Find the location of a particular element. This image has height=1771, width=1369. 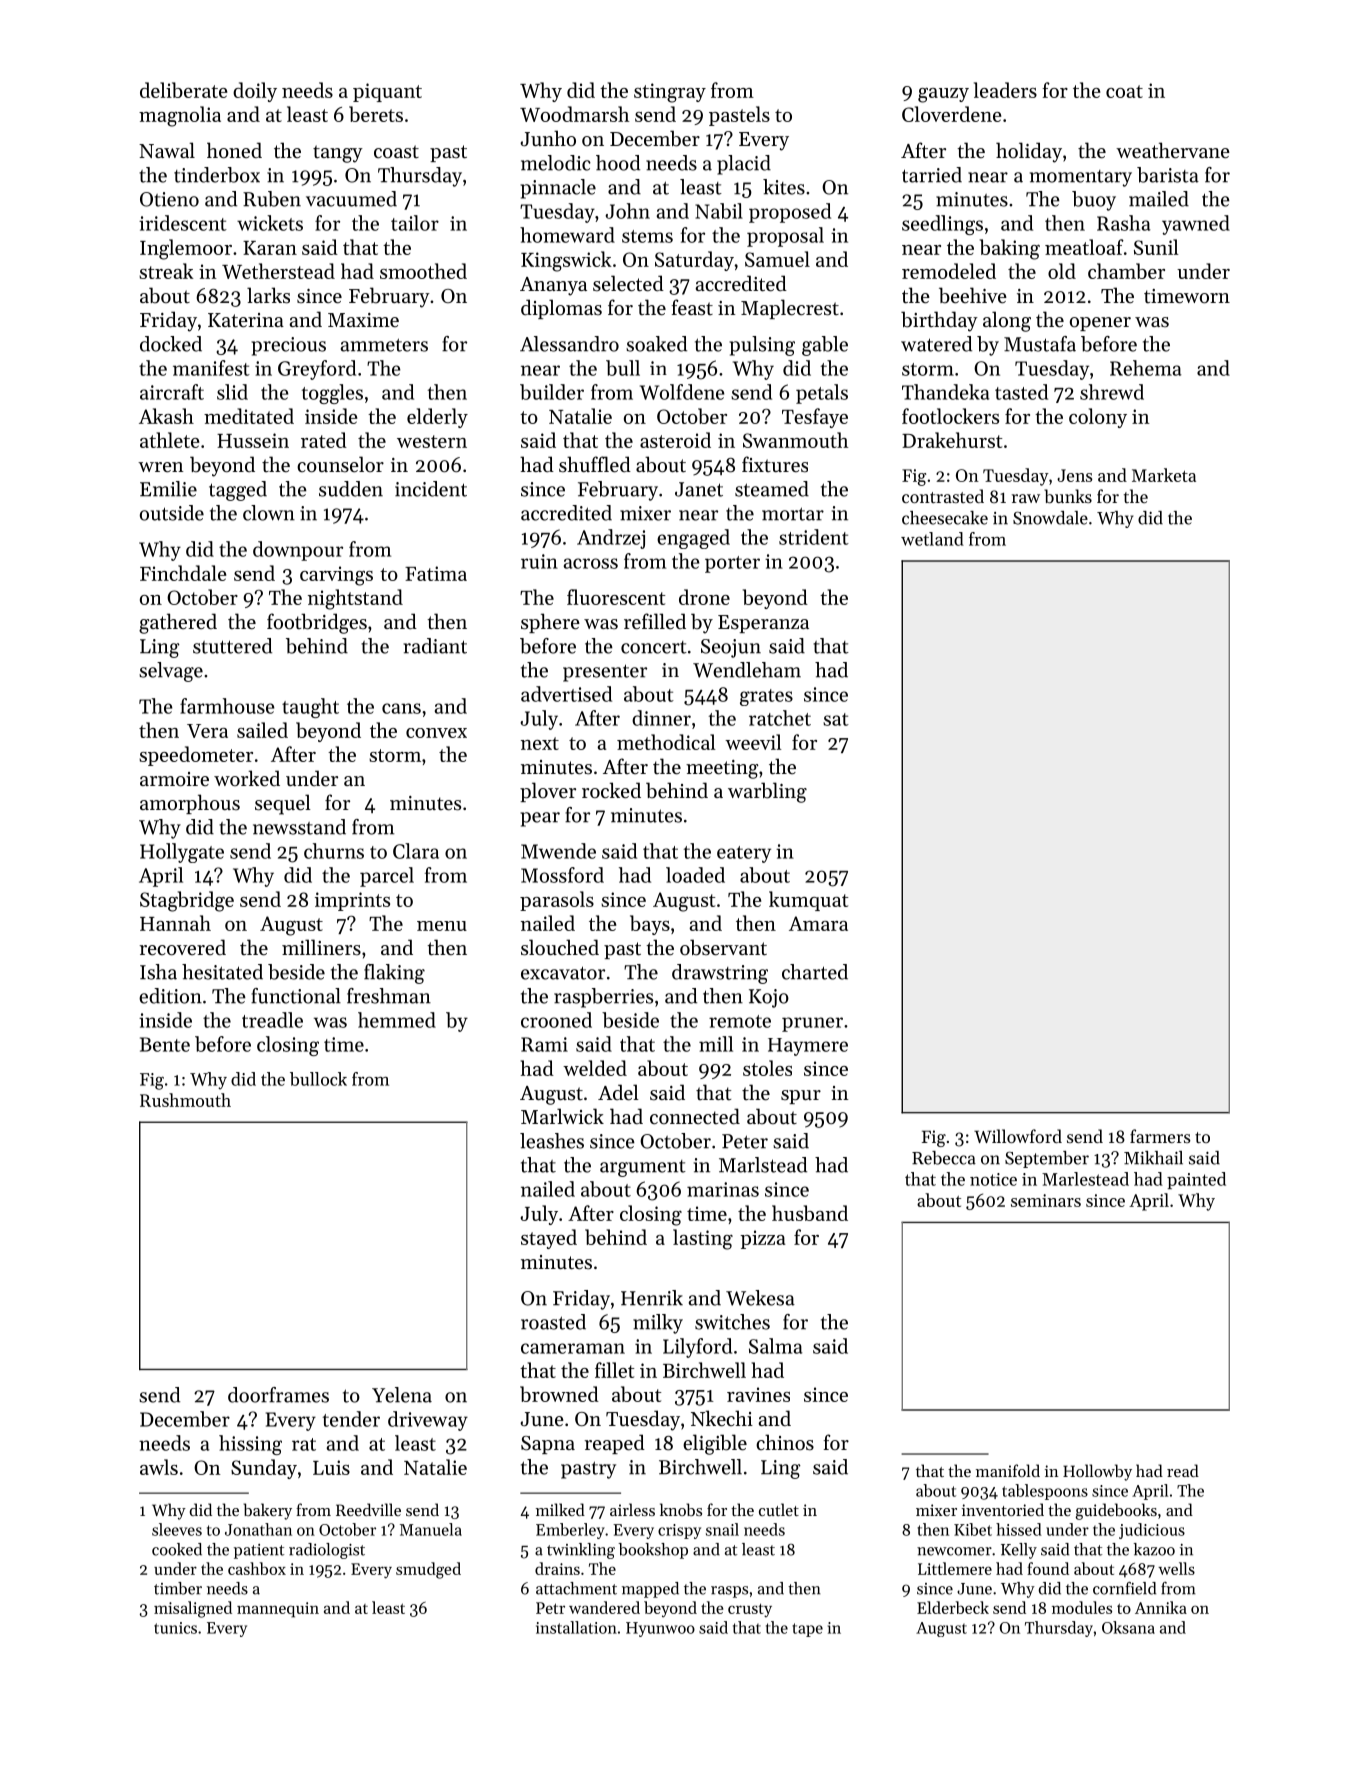

strident is located at coordinates (814, 537).
